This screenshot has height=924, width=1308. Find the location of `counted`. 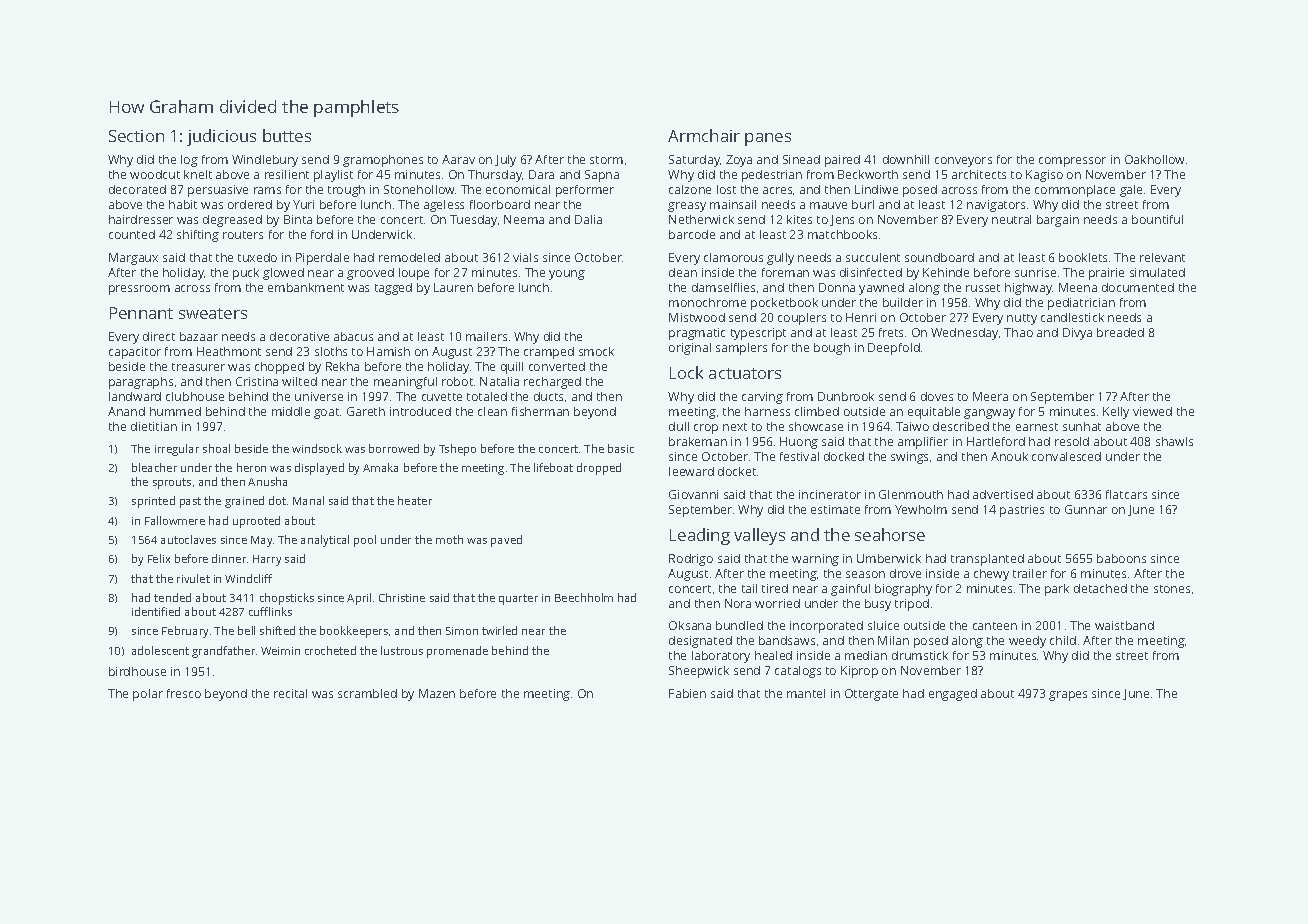

counted is located at coordinates (132, 234).
